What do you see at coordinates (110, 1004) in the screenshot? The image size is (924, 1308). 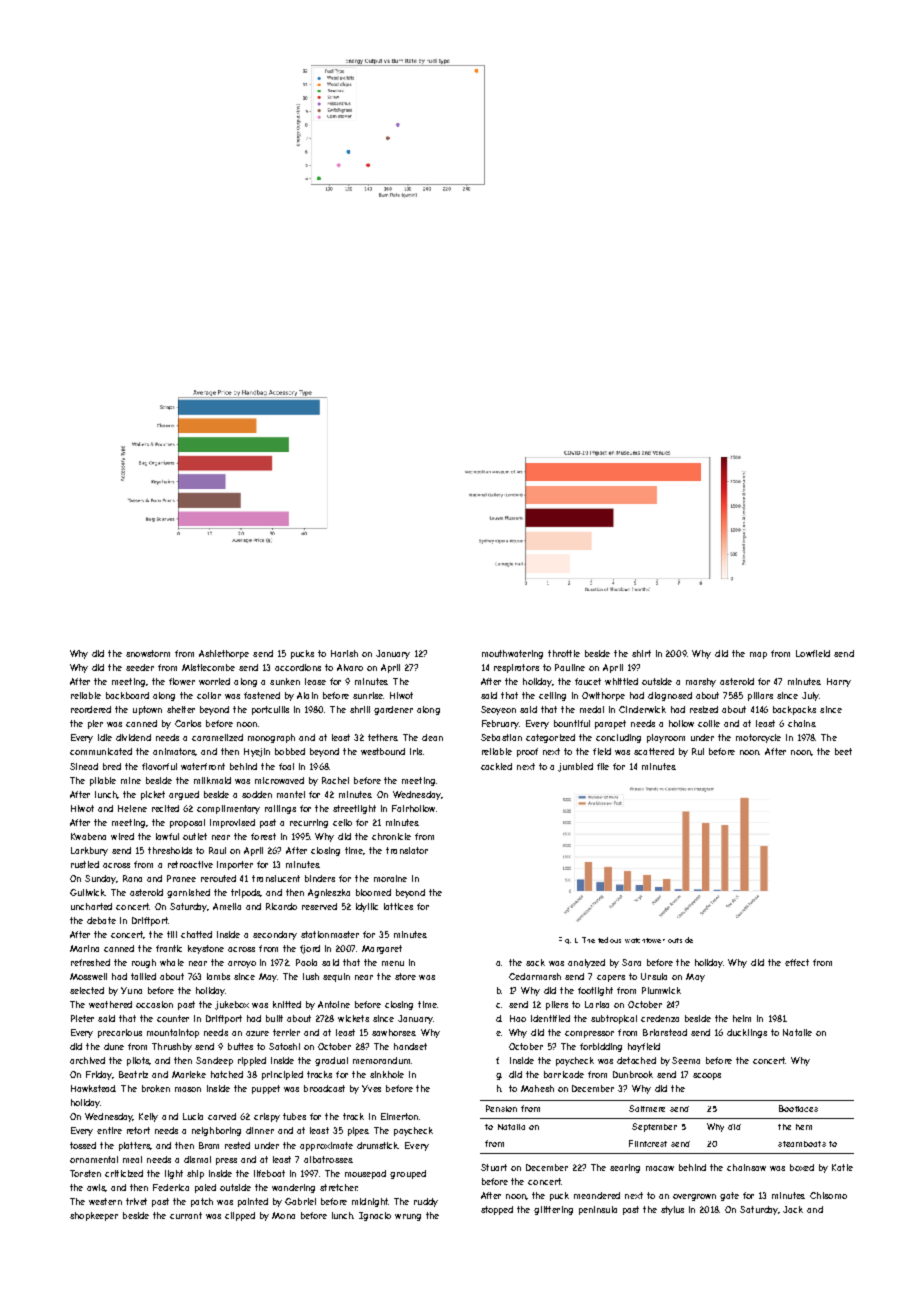 I see `weathered` at bounding box center [110, 1004].
